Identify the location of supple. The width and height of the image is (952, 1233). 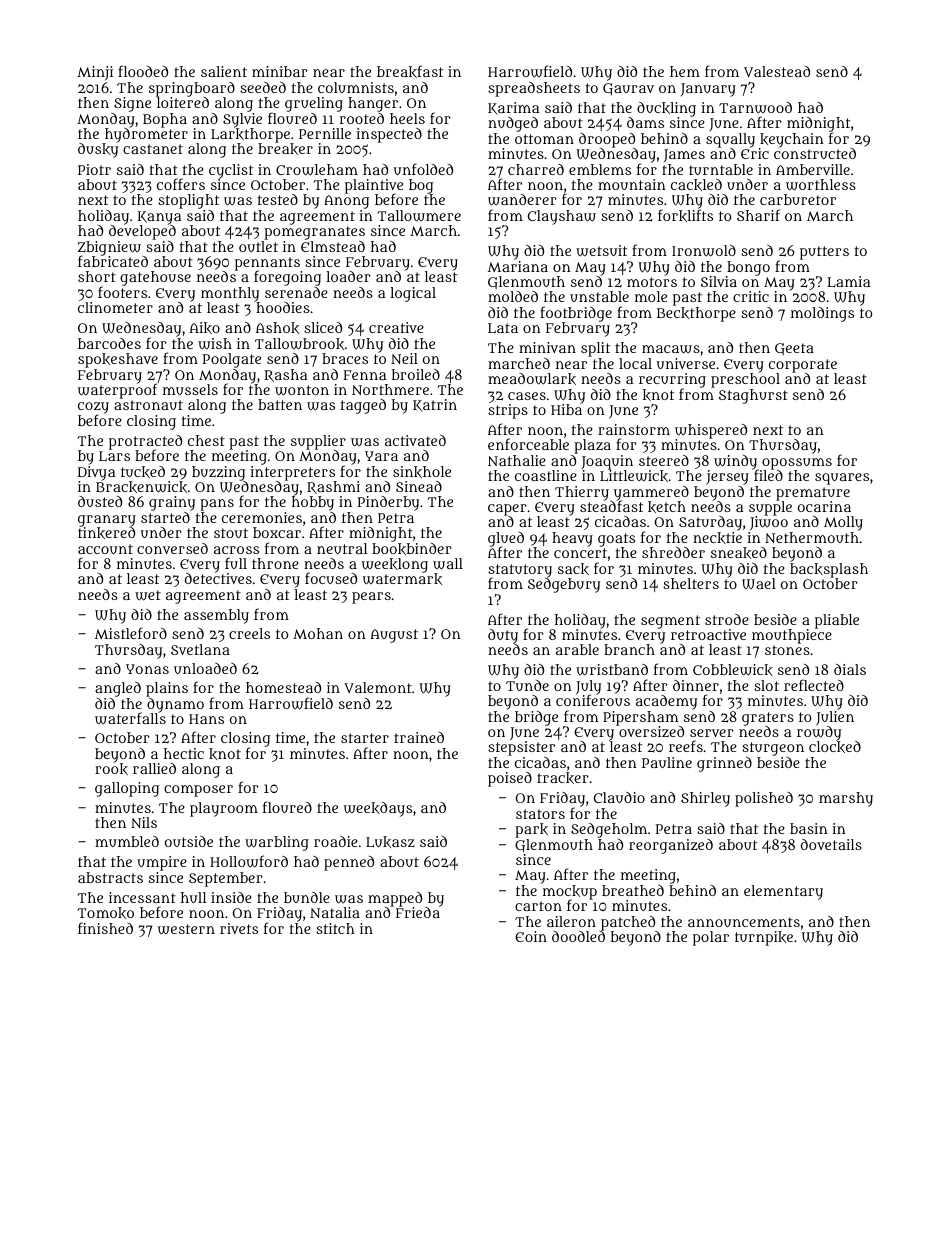
(770, 508).
